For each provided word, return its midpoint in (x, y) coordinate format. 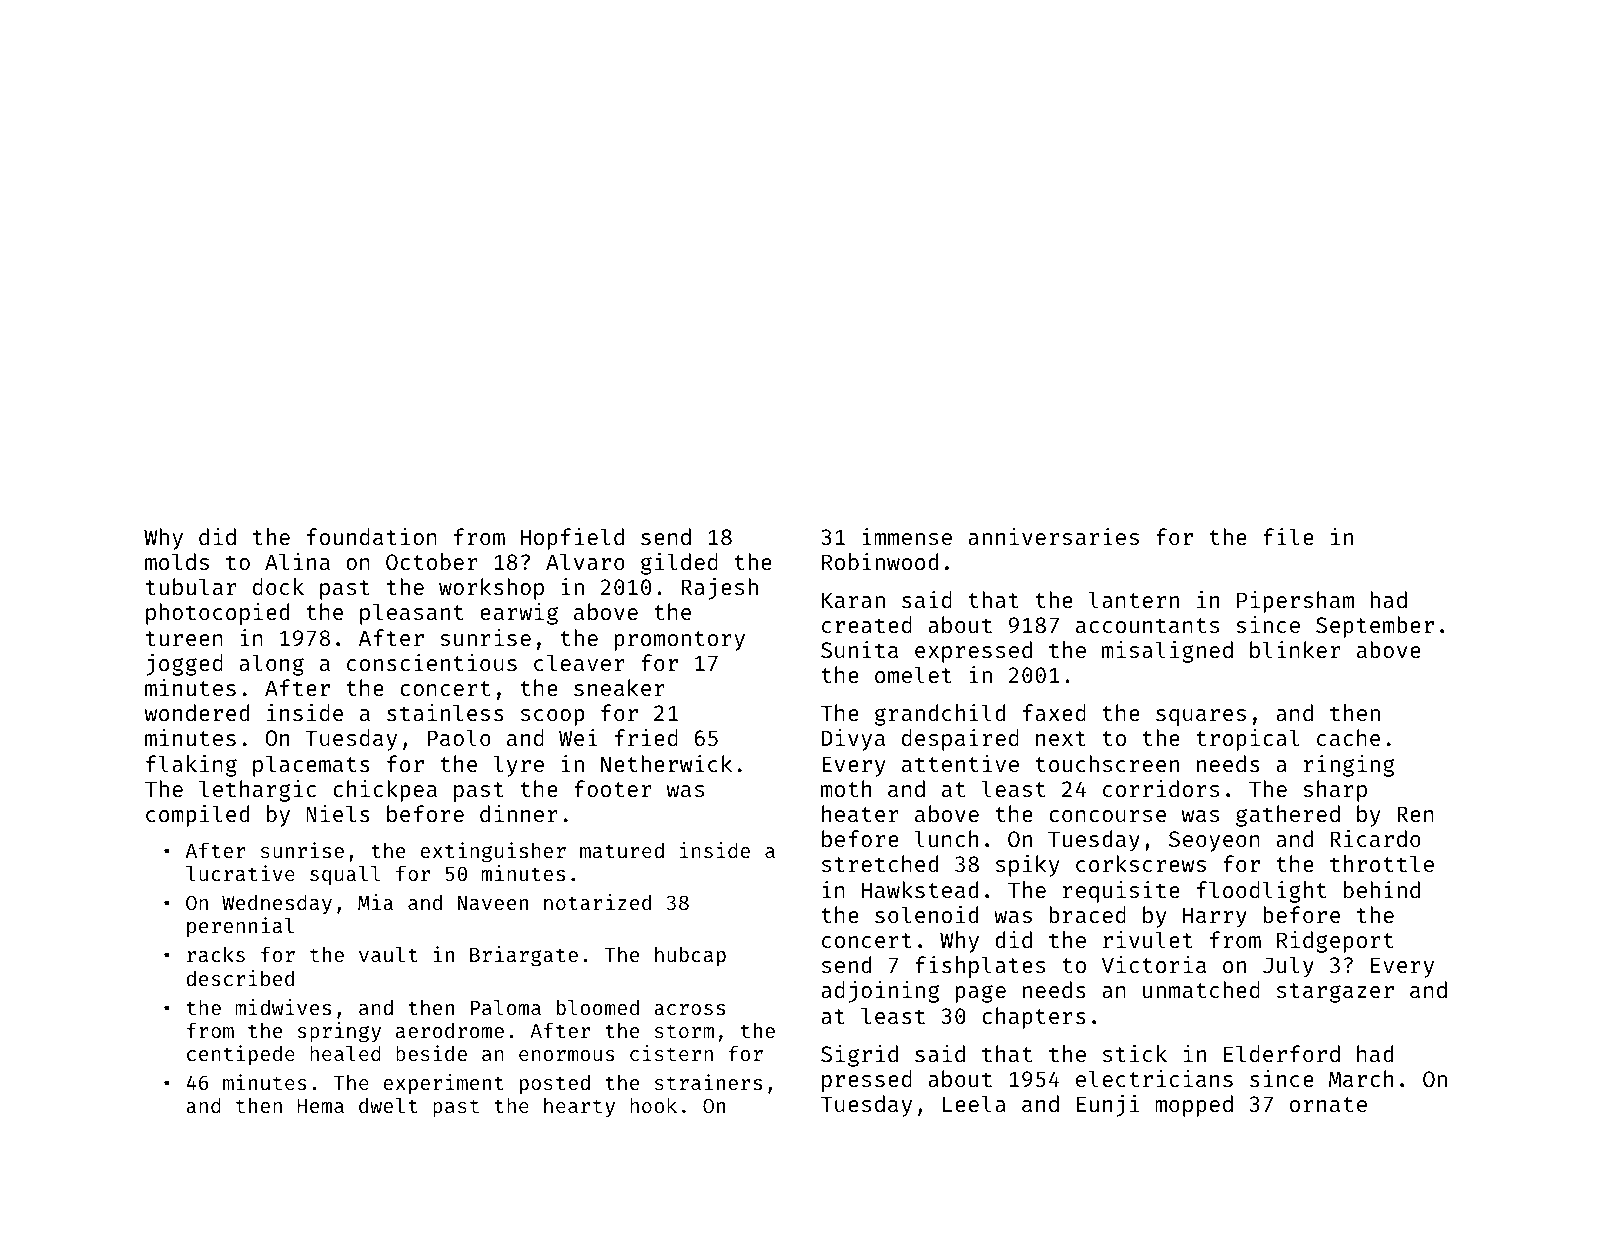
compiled (197, 816)
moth (846, 788)
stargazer (1335, 993)
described (240, 978)
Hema (320, 1106)
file (1288, 536)
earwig (519, 614)
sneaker (619, 687)
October (431, 561)
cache (1348, 737)
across (689, 1009)
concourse (1107, 816)
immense (907, 536)
